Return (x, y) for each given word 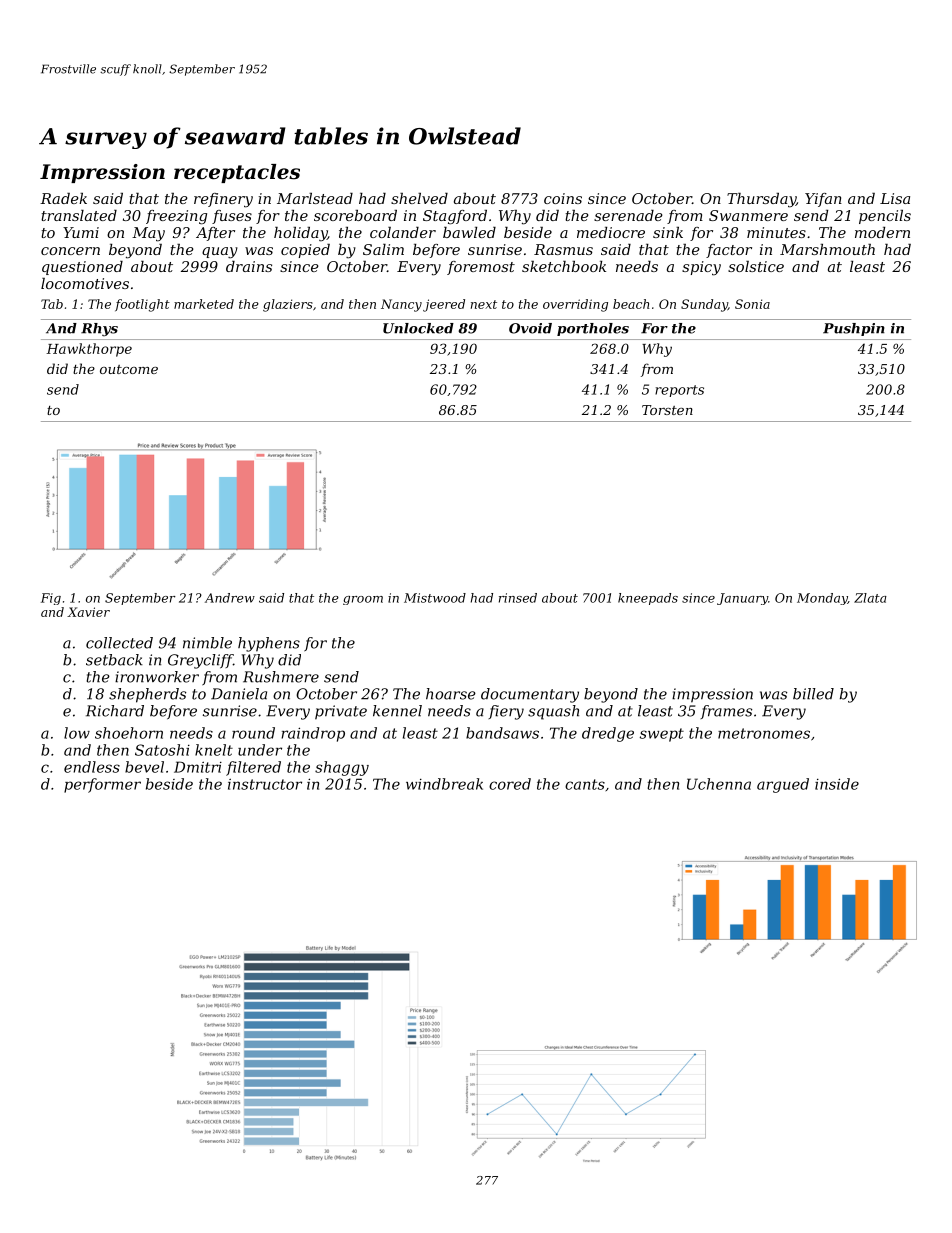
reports (679, 391)
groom (363, 600)
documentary (530, 695)
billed (813, 694)
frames (726, 712)
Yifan (823, 200)
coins (563, 198)
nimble (207, 643)
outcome (129, 369)
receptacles (237, 173)
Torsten (667, 410)
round (253, 733)
